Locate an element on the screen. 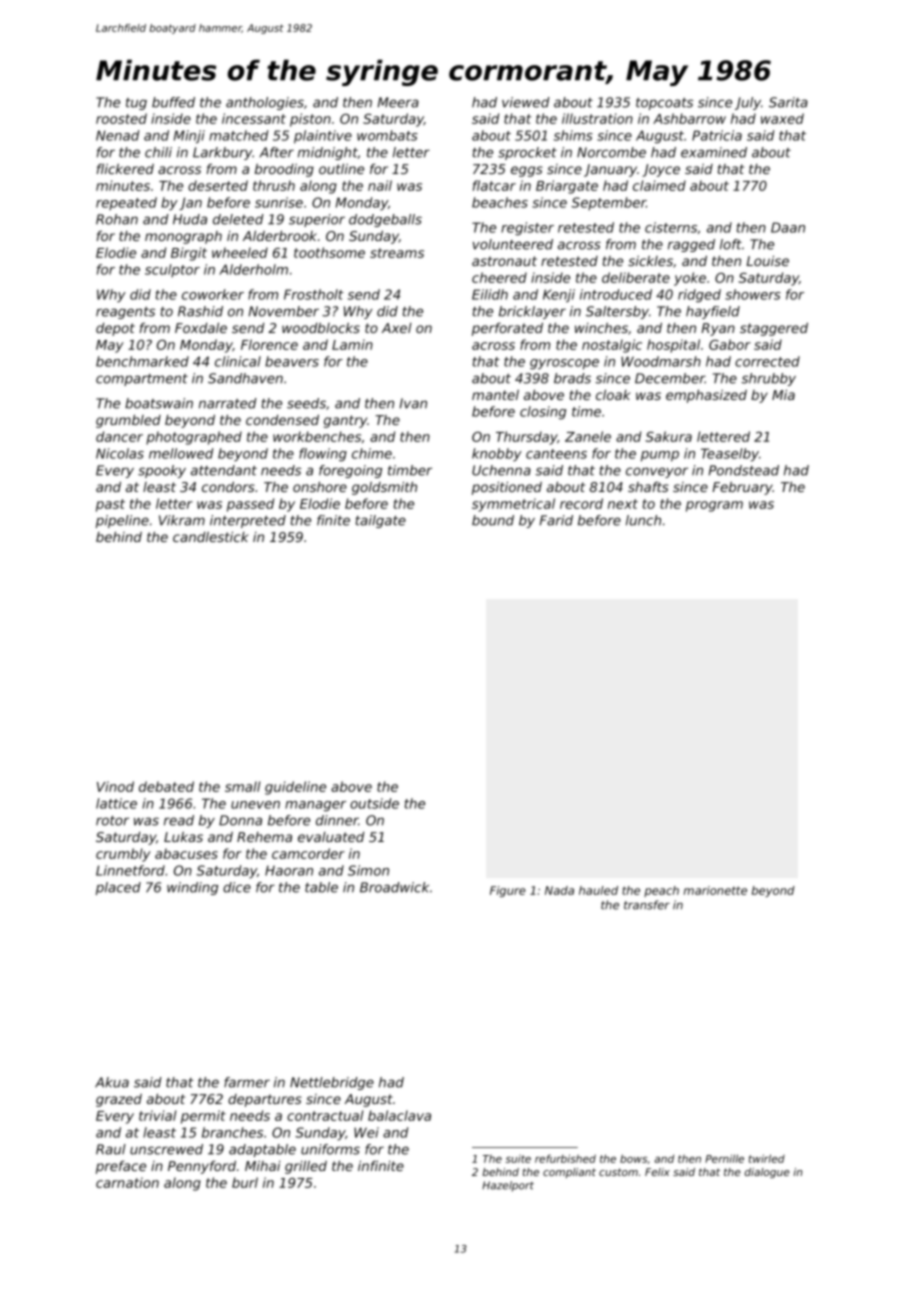  tug is located at coordinates (136, 104).
